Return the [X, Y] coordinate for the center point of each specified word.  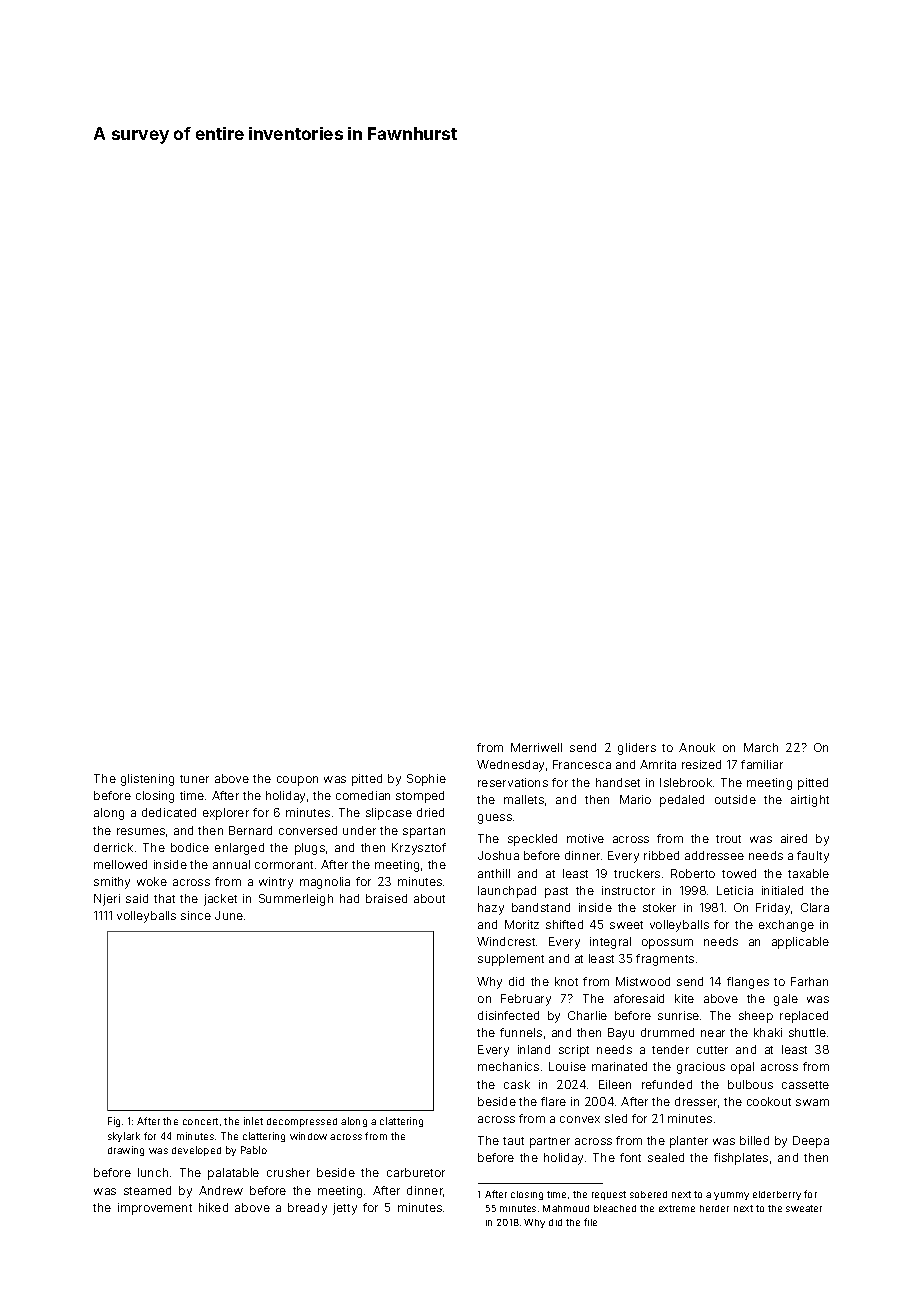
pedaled [682, 801]
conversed [308, 830]
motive [585, 838]
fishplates [741, 1159]
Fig [114, 1122]
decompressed [302, 1122]
